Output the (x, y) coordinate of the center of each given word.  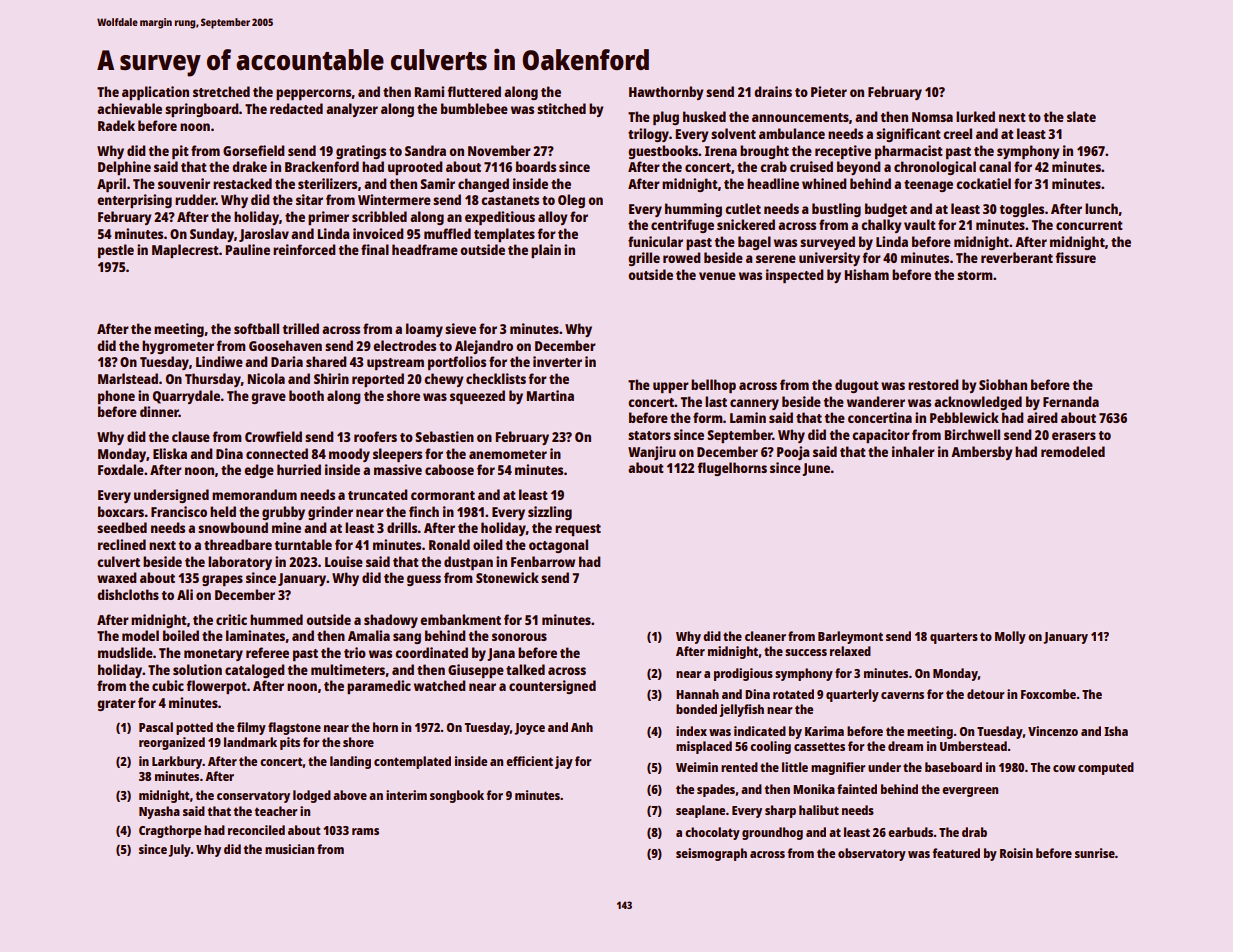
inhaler (913, 451)
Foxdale (121, 469)
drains (773, 91)
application (155, 93)
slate (1081, 116)
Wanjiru (652, 453)
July (179, 850)
